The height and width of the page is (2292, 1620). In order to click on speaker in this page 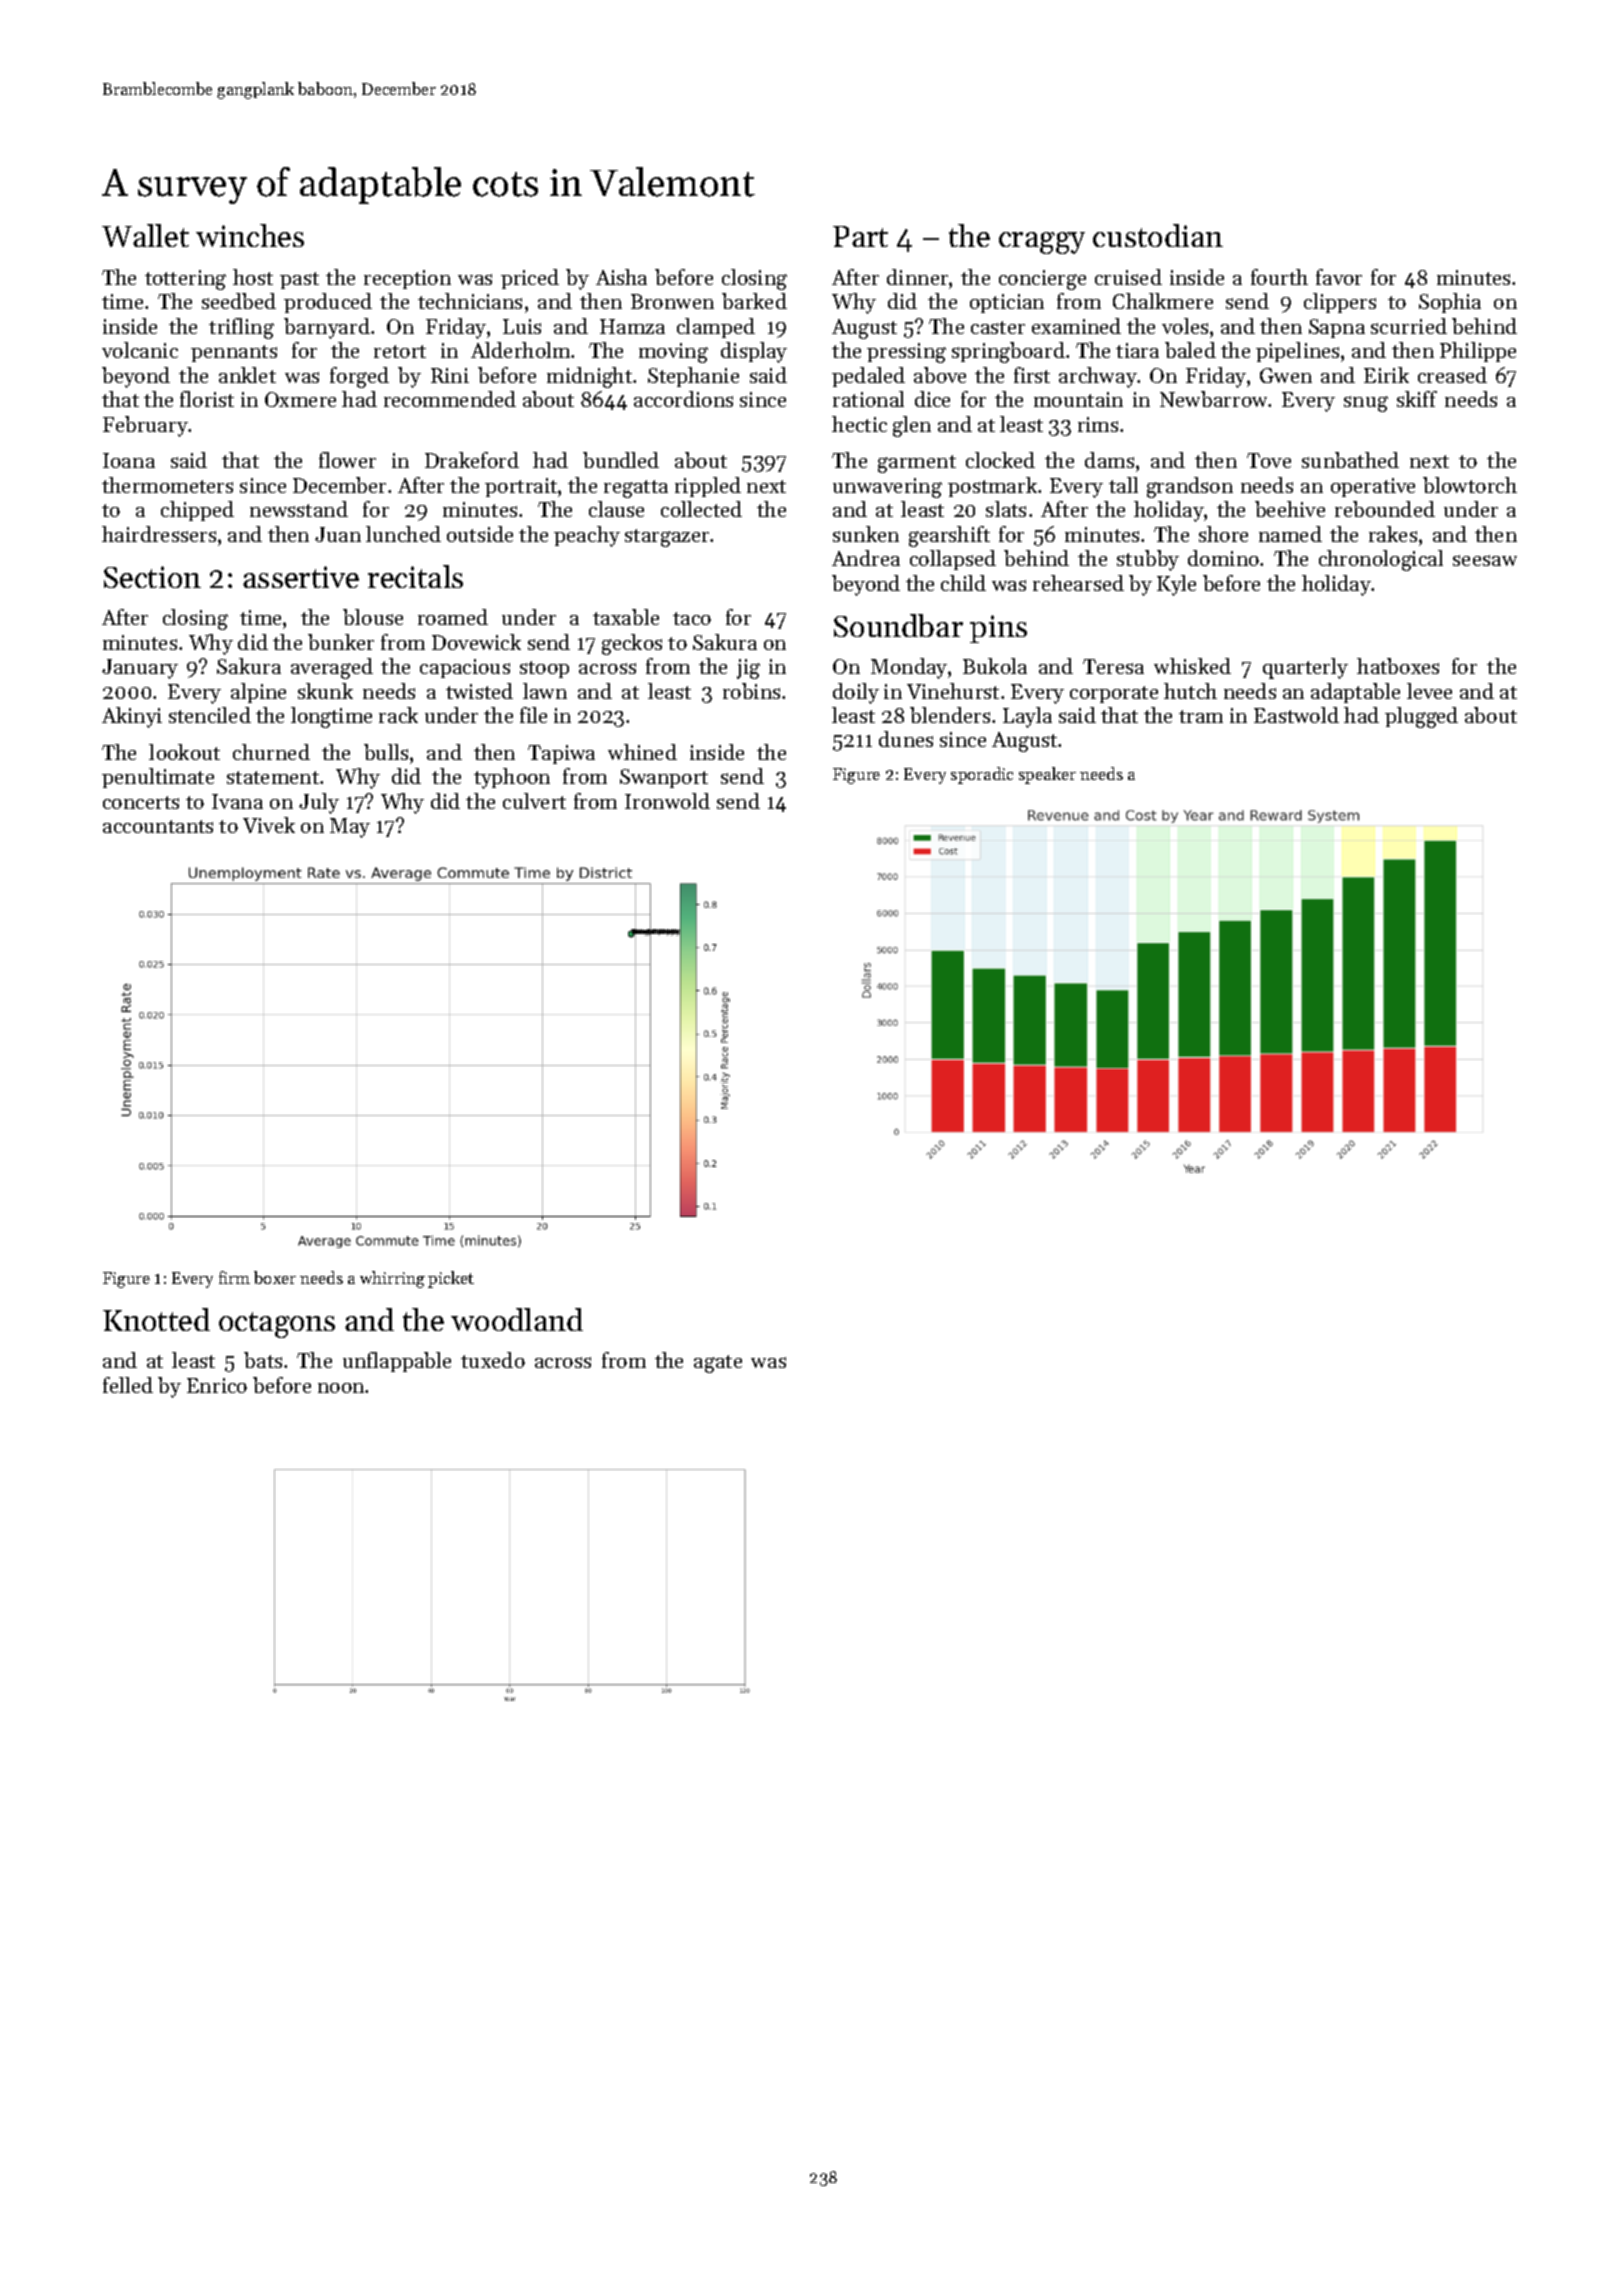, I will do `click(1047, 775)`.
